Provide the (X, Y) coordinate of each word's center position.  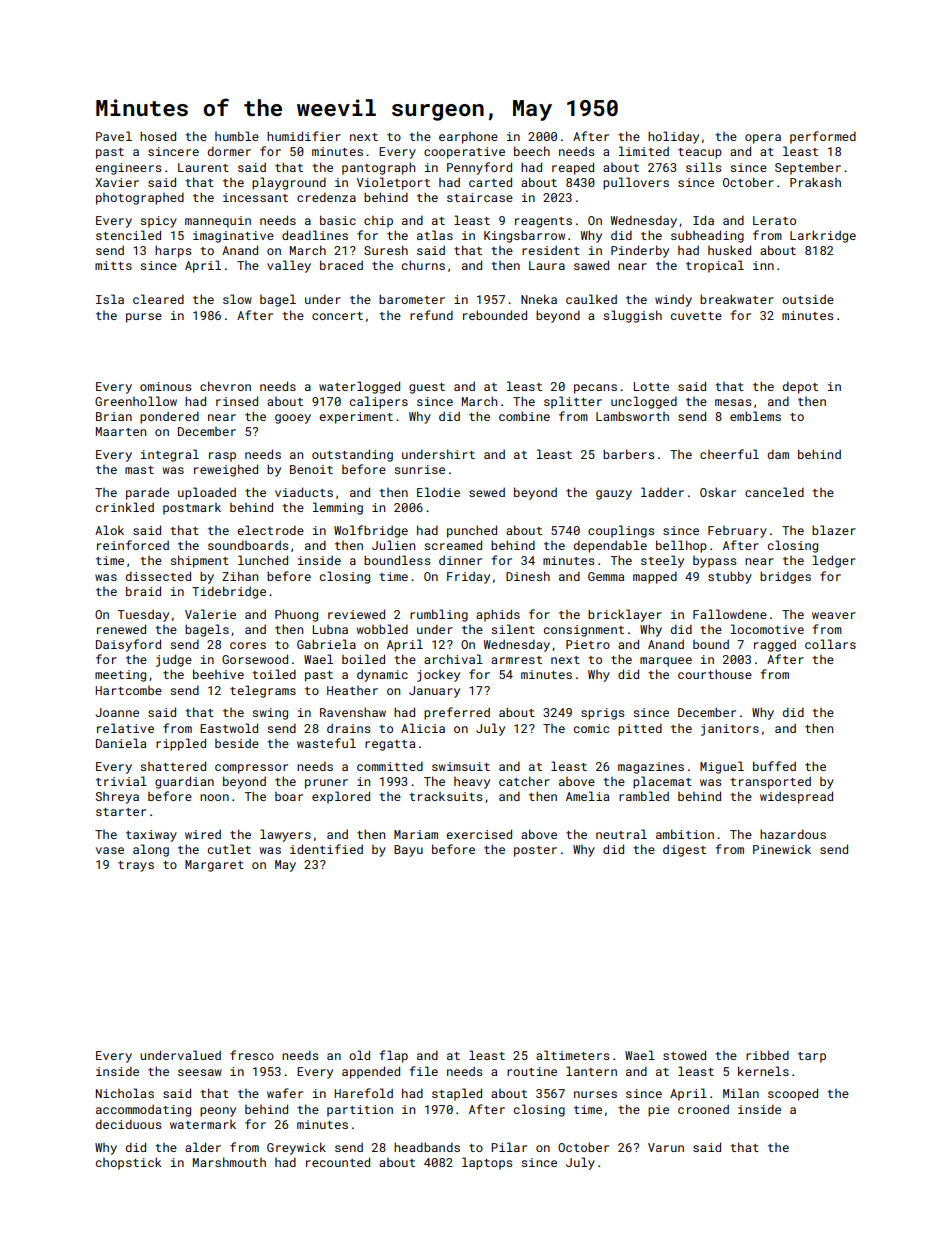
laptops (487, 1163)
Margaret (214, 866)
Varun (666, 1147)
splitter (573, 402)
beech (532, 151)
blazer (834, 530)
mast (139, 470)
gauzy (614, 495)
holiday (673, 137)
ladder (662, 492)
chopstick (129, 1163)
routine (532, 1071)
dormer (229, 151)
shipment (200, 561)
